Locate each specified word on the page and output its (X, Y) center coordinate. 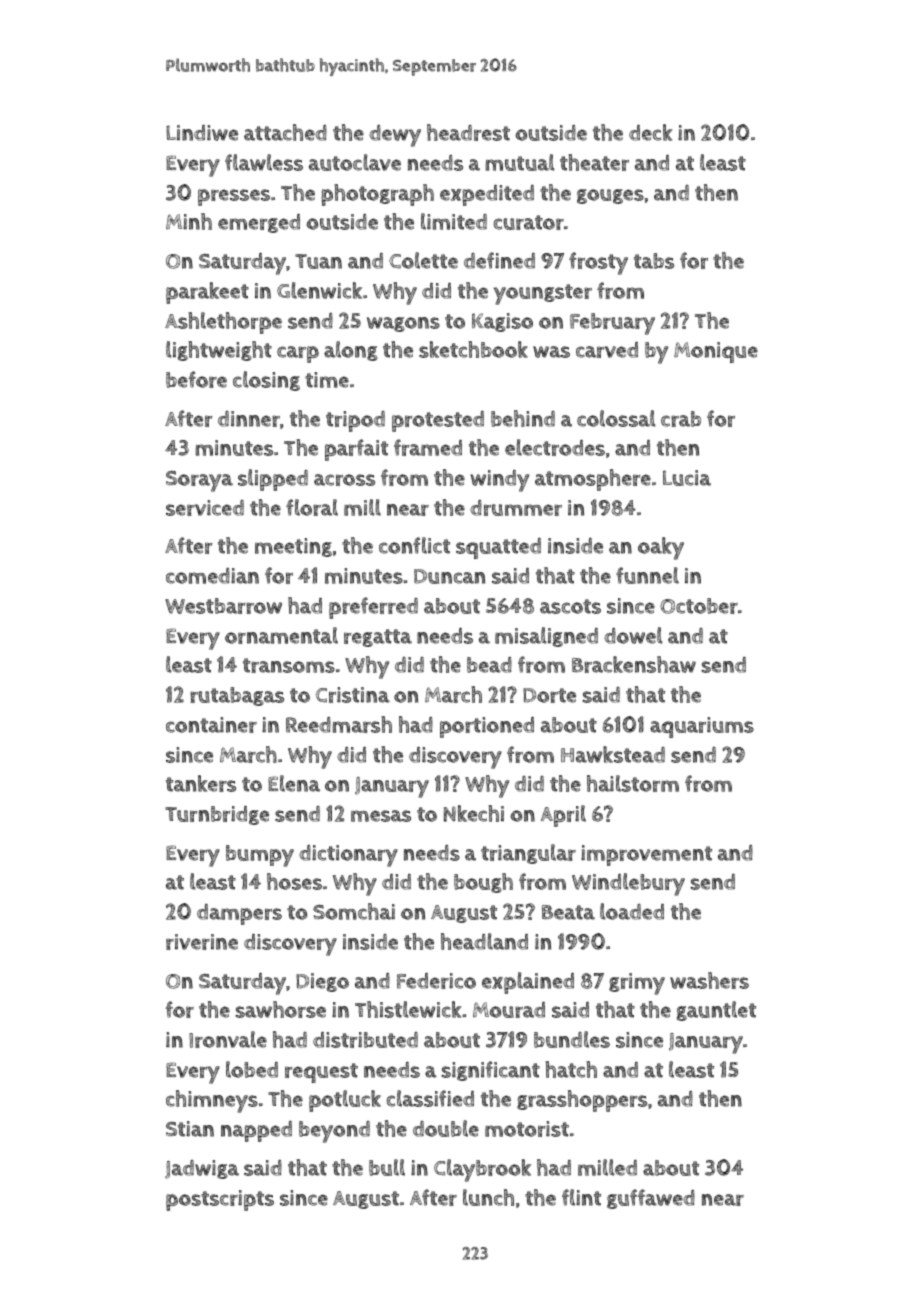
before (196, 379)
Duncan (449, 576)
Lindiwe (202, 133)
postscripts (220, 1200)
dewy (395, 136)
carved (607, 350)
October (699, 606)
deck (650, 132)
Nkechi (474, 813)
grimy (637, 984)
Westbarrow (223, 606)
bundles (572, 1039)
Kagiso (502, 322)
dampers (239, 914)
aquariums (702, 727)
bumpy (260, 856)
